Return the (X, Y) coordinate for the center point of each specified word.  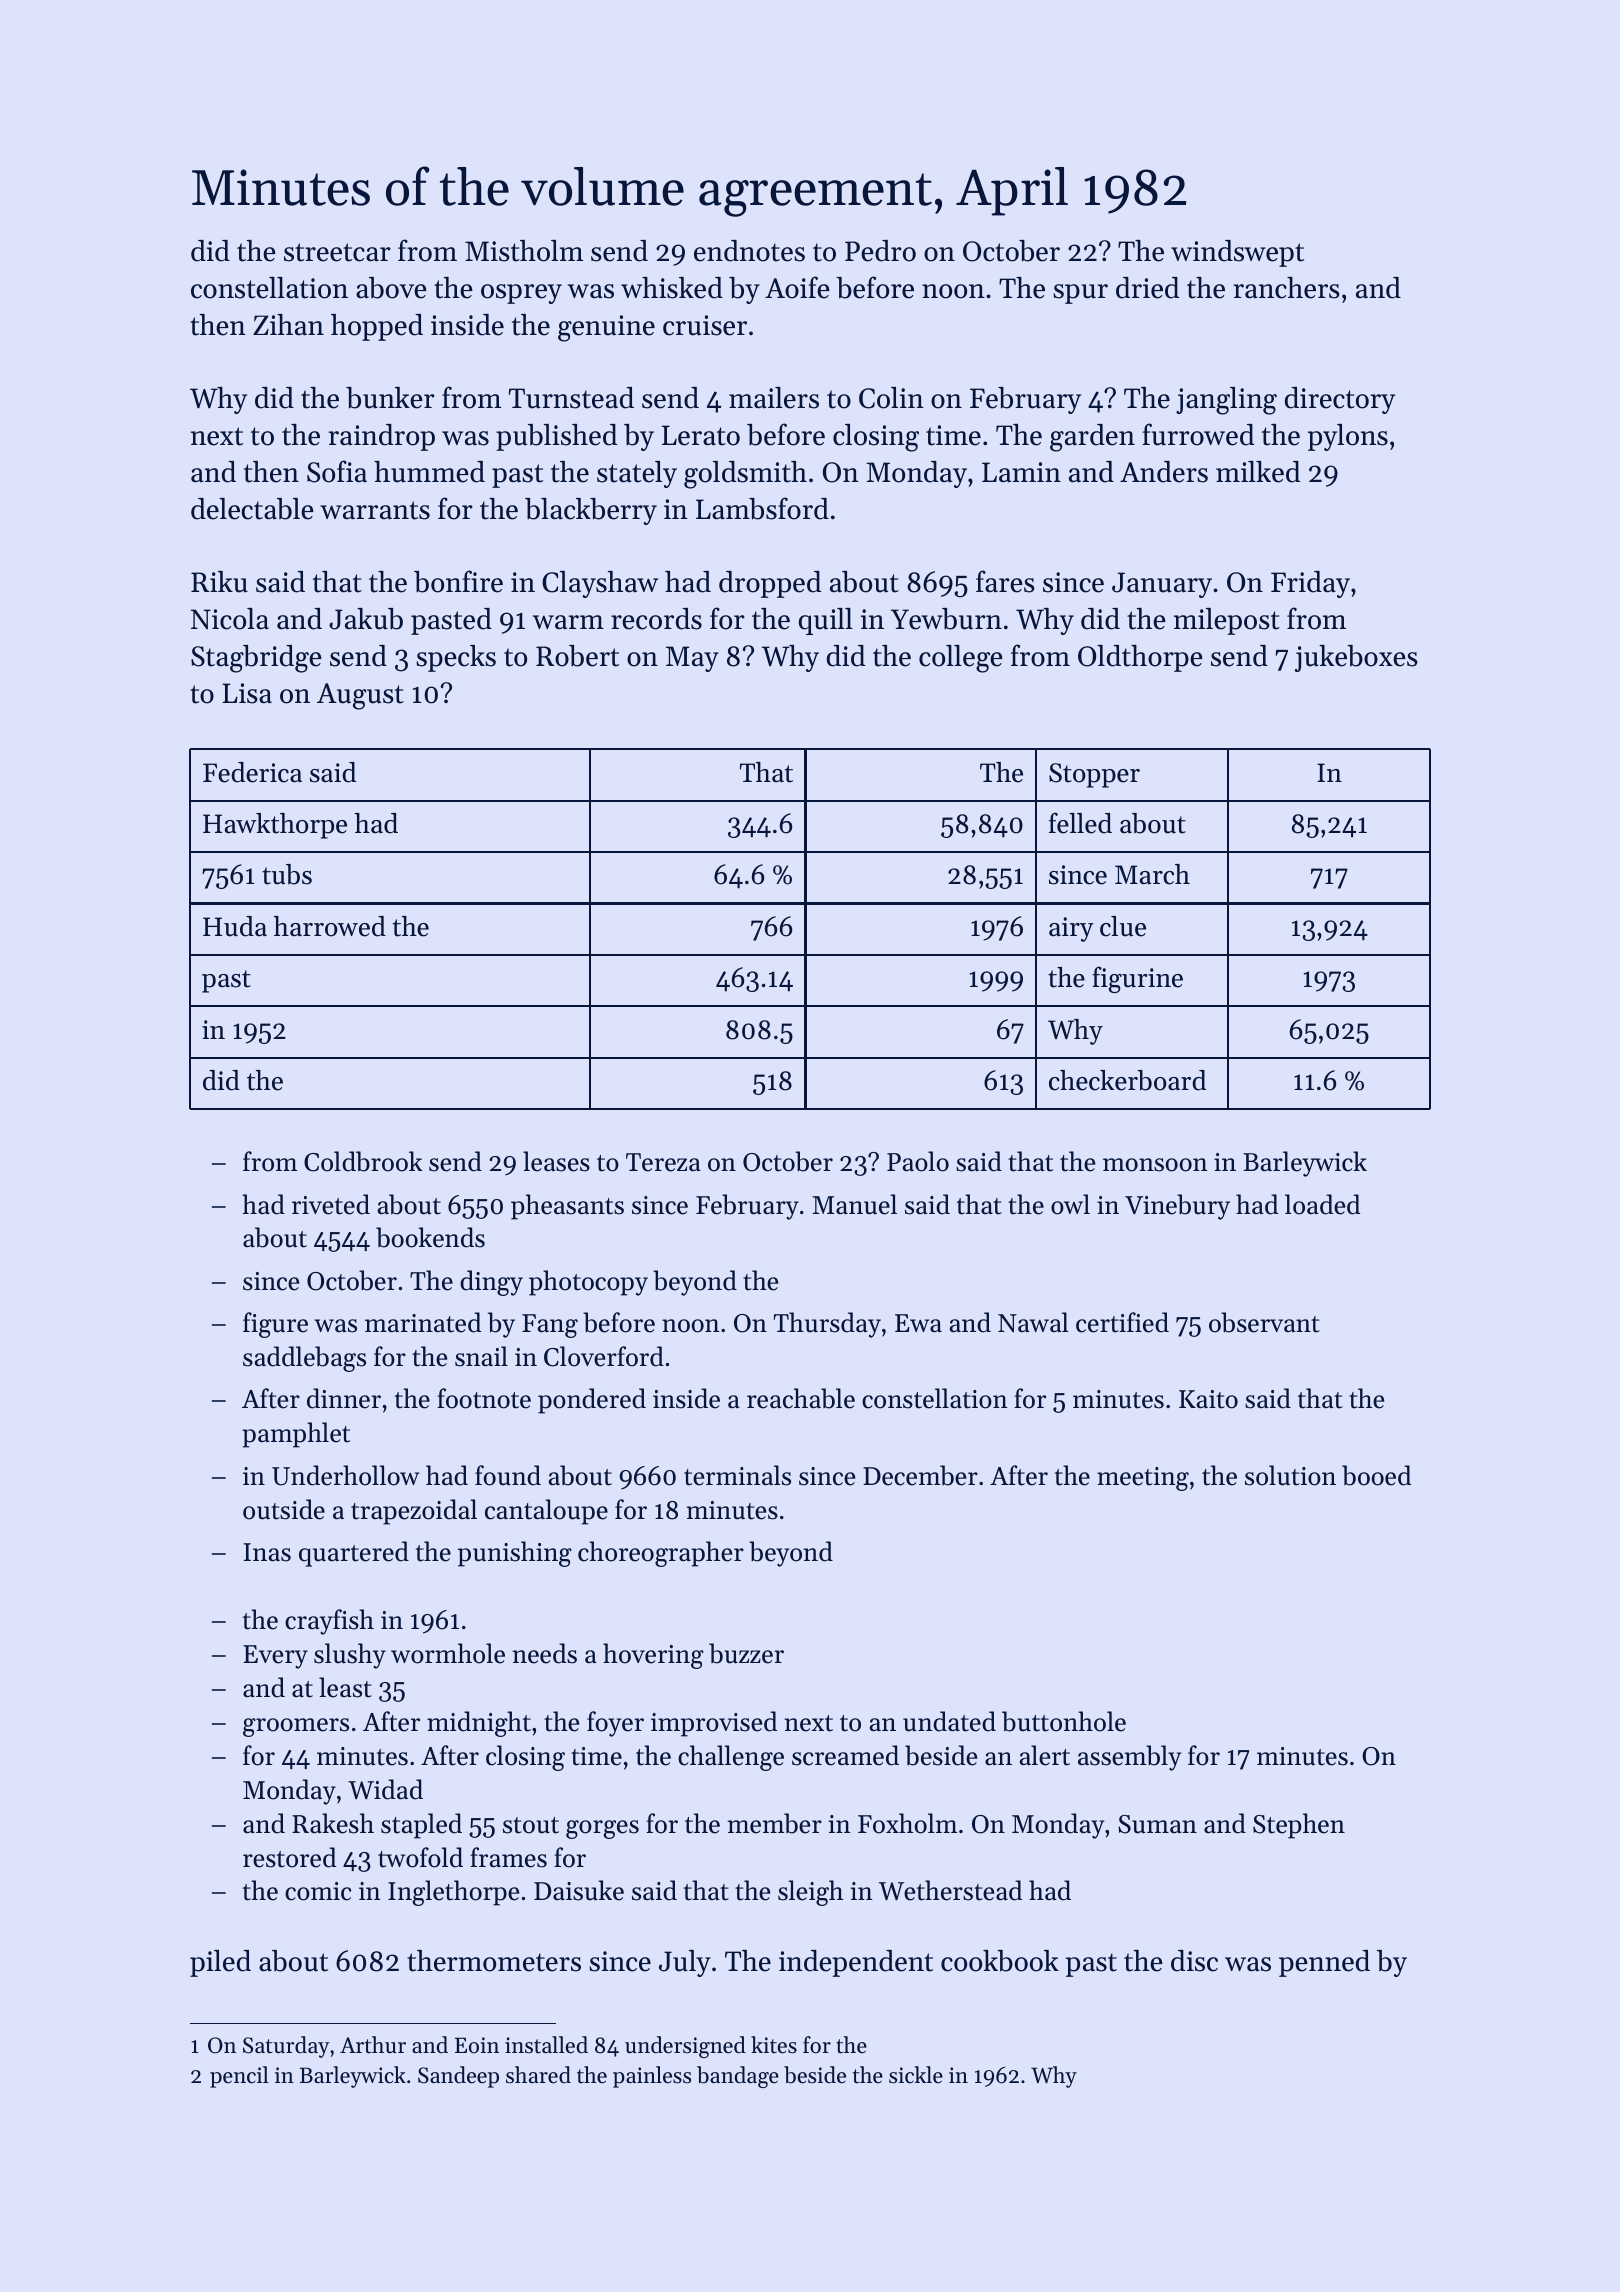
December (920, 1475)
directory (1340, 400)
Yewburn (946, 619)
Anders (1164, 472)
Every (275, 1657)
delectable (252, 509)
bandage (738, 2077)
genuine (606, 328)
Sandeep (458, 2077)
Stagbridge (256, 659)
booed (1376, 1475)
